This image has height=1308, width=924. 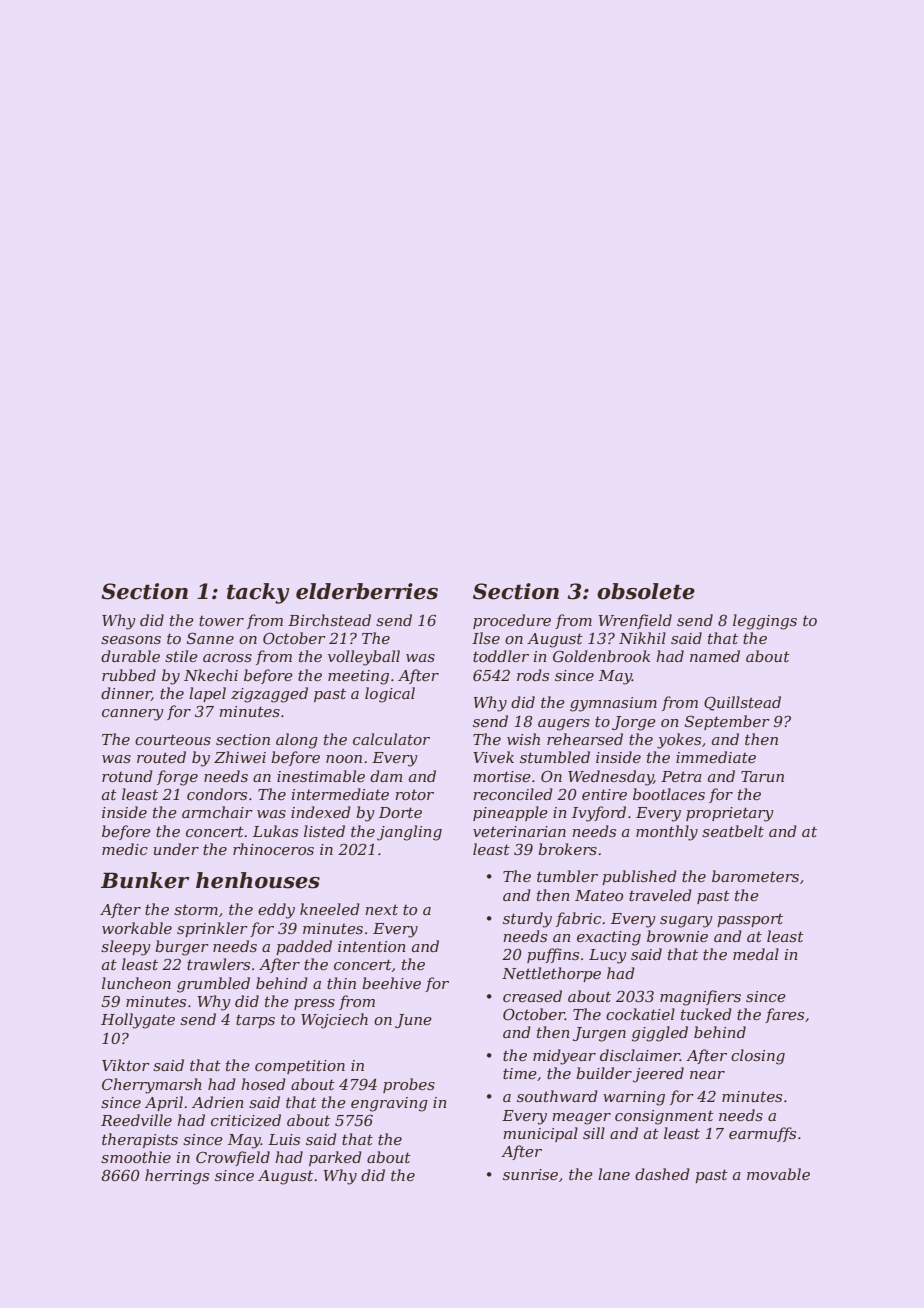 I want to click on under, so click(x=176, y=849).
